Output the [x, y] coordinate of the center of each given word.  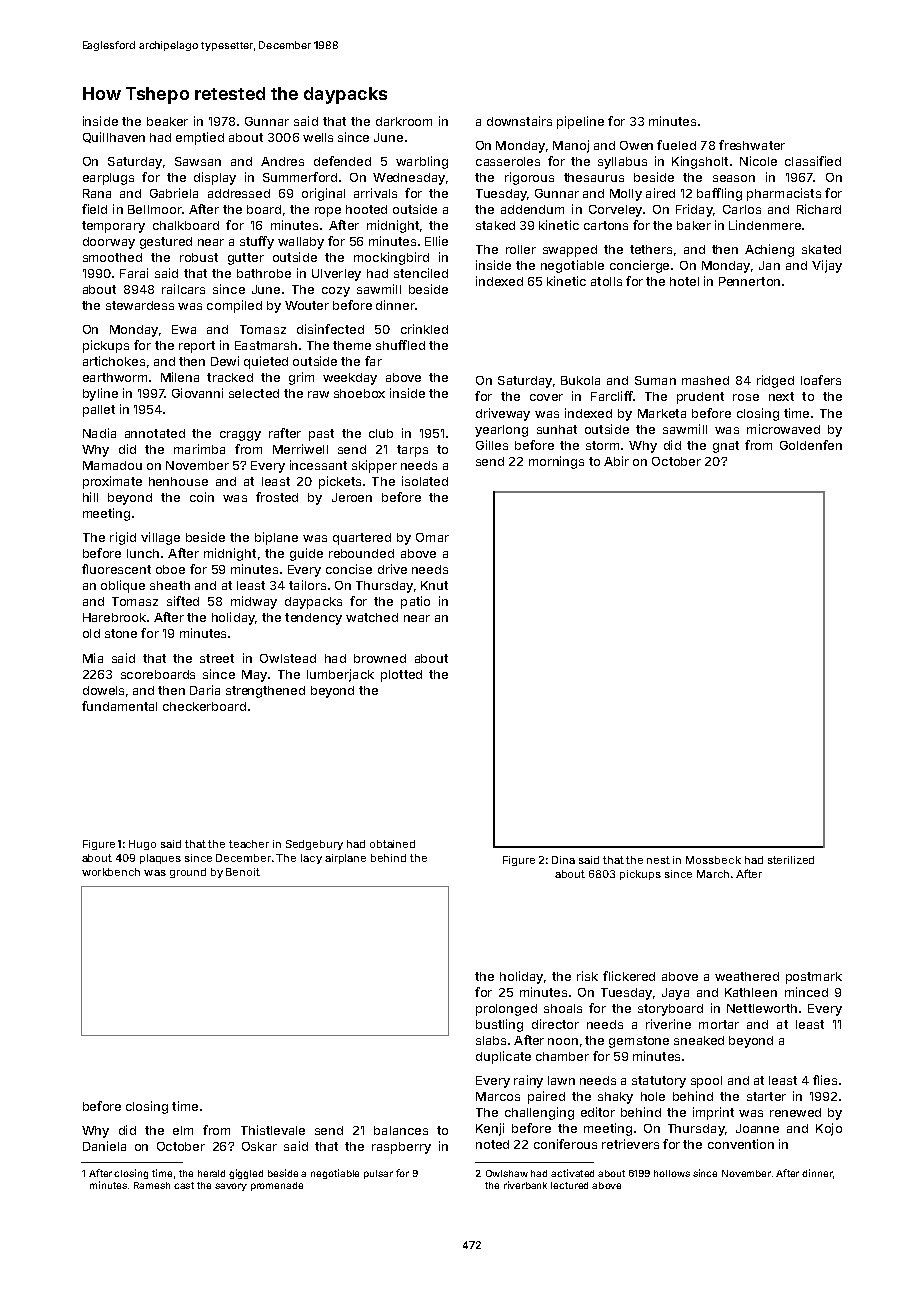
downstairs [519, 121]
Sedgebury [314, 845]
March [713, 874]
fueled [676, 145]
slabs [491, 1040]
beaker [167, 121]
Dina [563, 860]
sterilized [791, 860]
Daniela [104, 1146]
